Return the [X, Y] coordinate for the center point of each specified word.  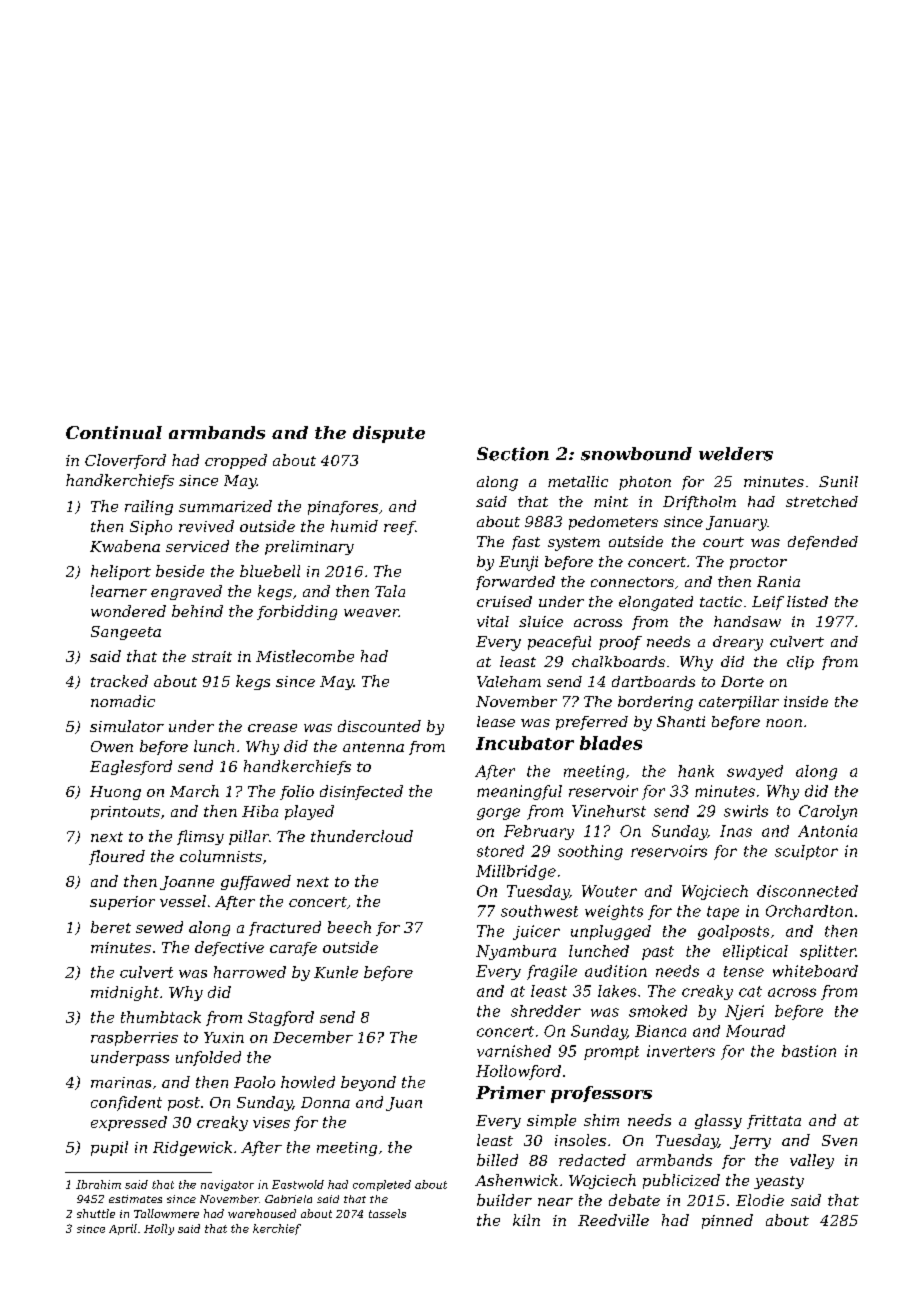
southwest [539, 911]
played [309, 812]
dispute [389, 434]
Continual [114, 432]
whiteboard [815, 971]
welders [736, 454]
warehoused [262, 1213]
